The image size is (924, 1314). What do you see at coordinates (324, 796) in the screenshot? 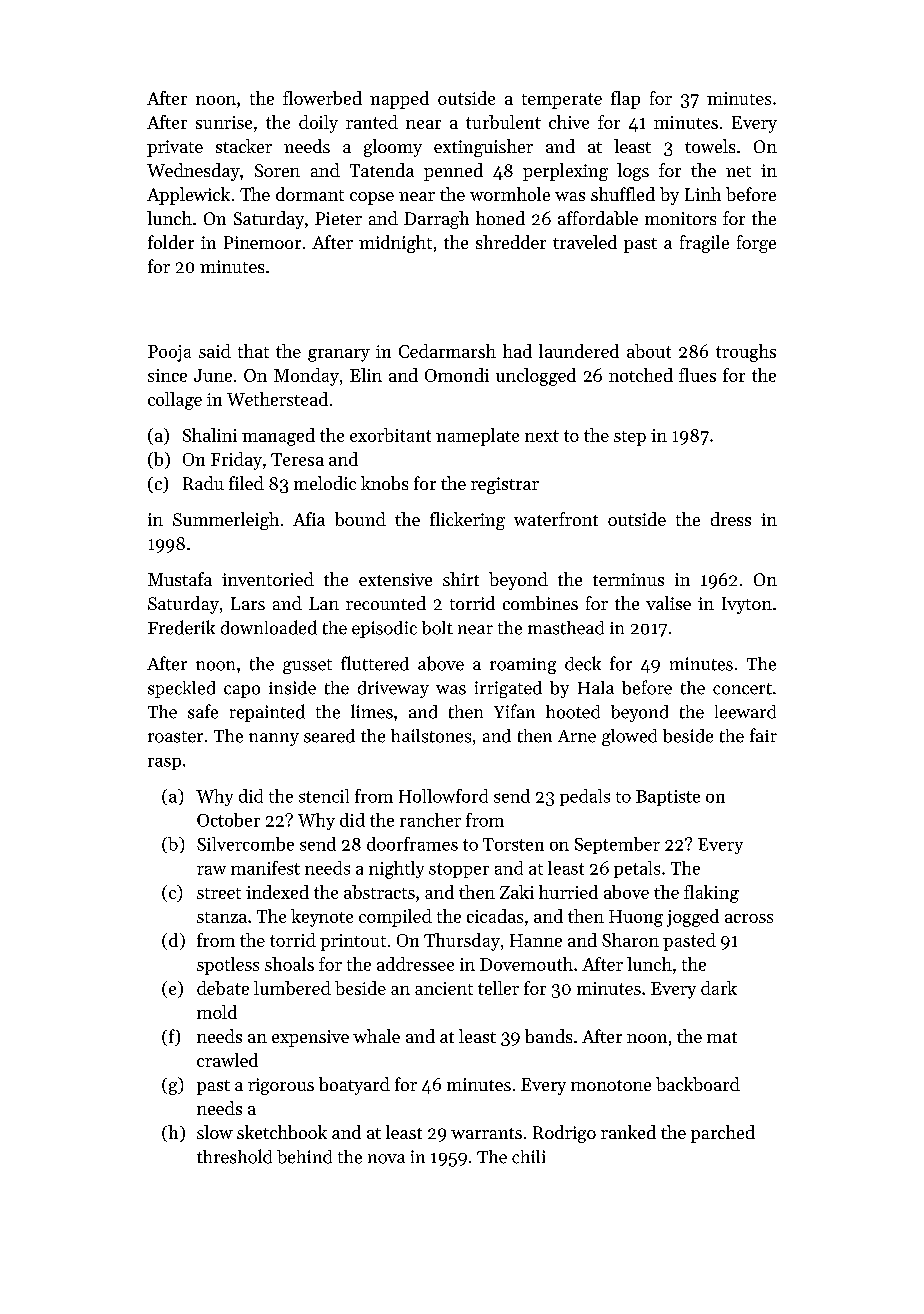
I see `stencil` at bounding box center [324, 796].
